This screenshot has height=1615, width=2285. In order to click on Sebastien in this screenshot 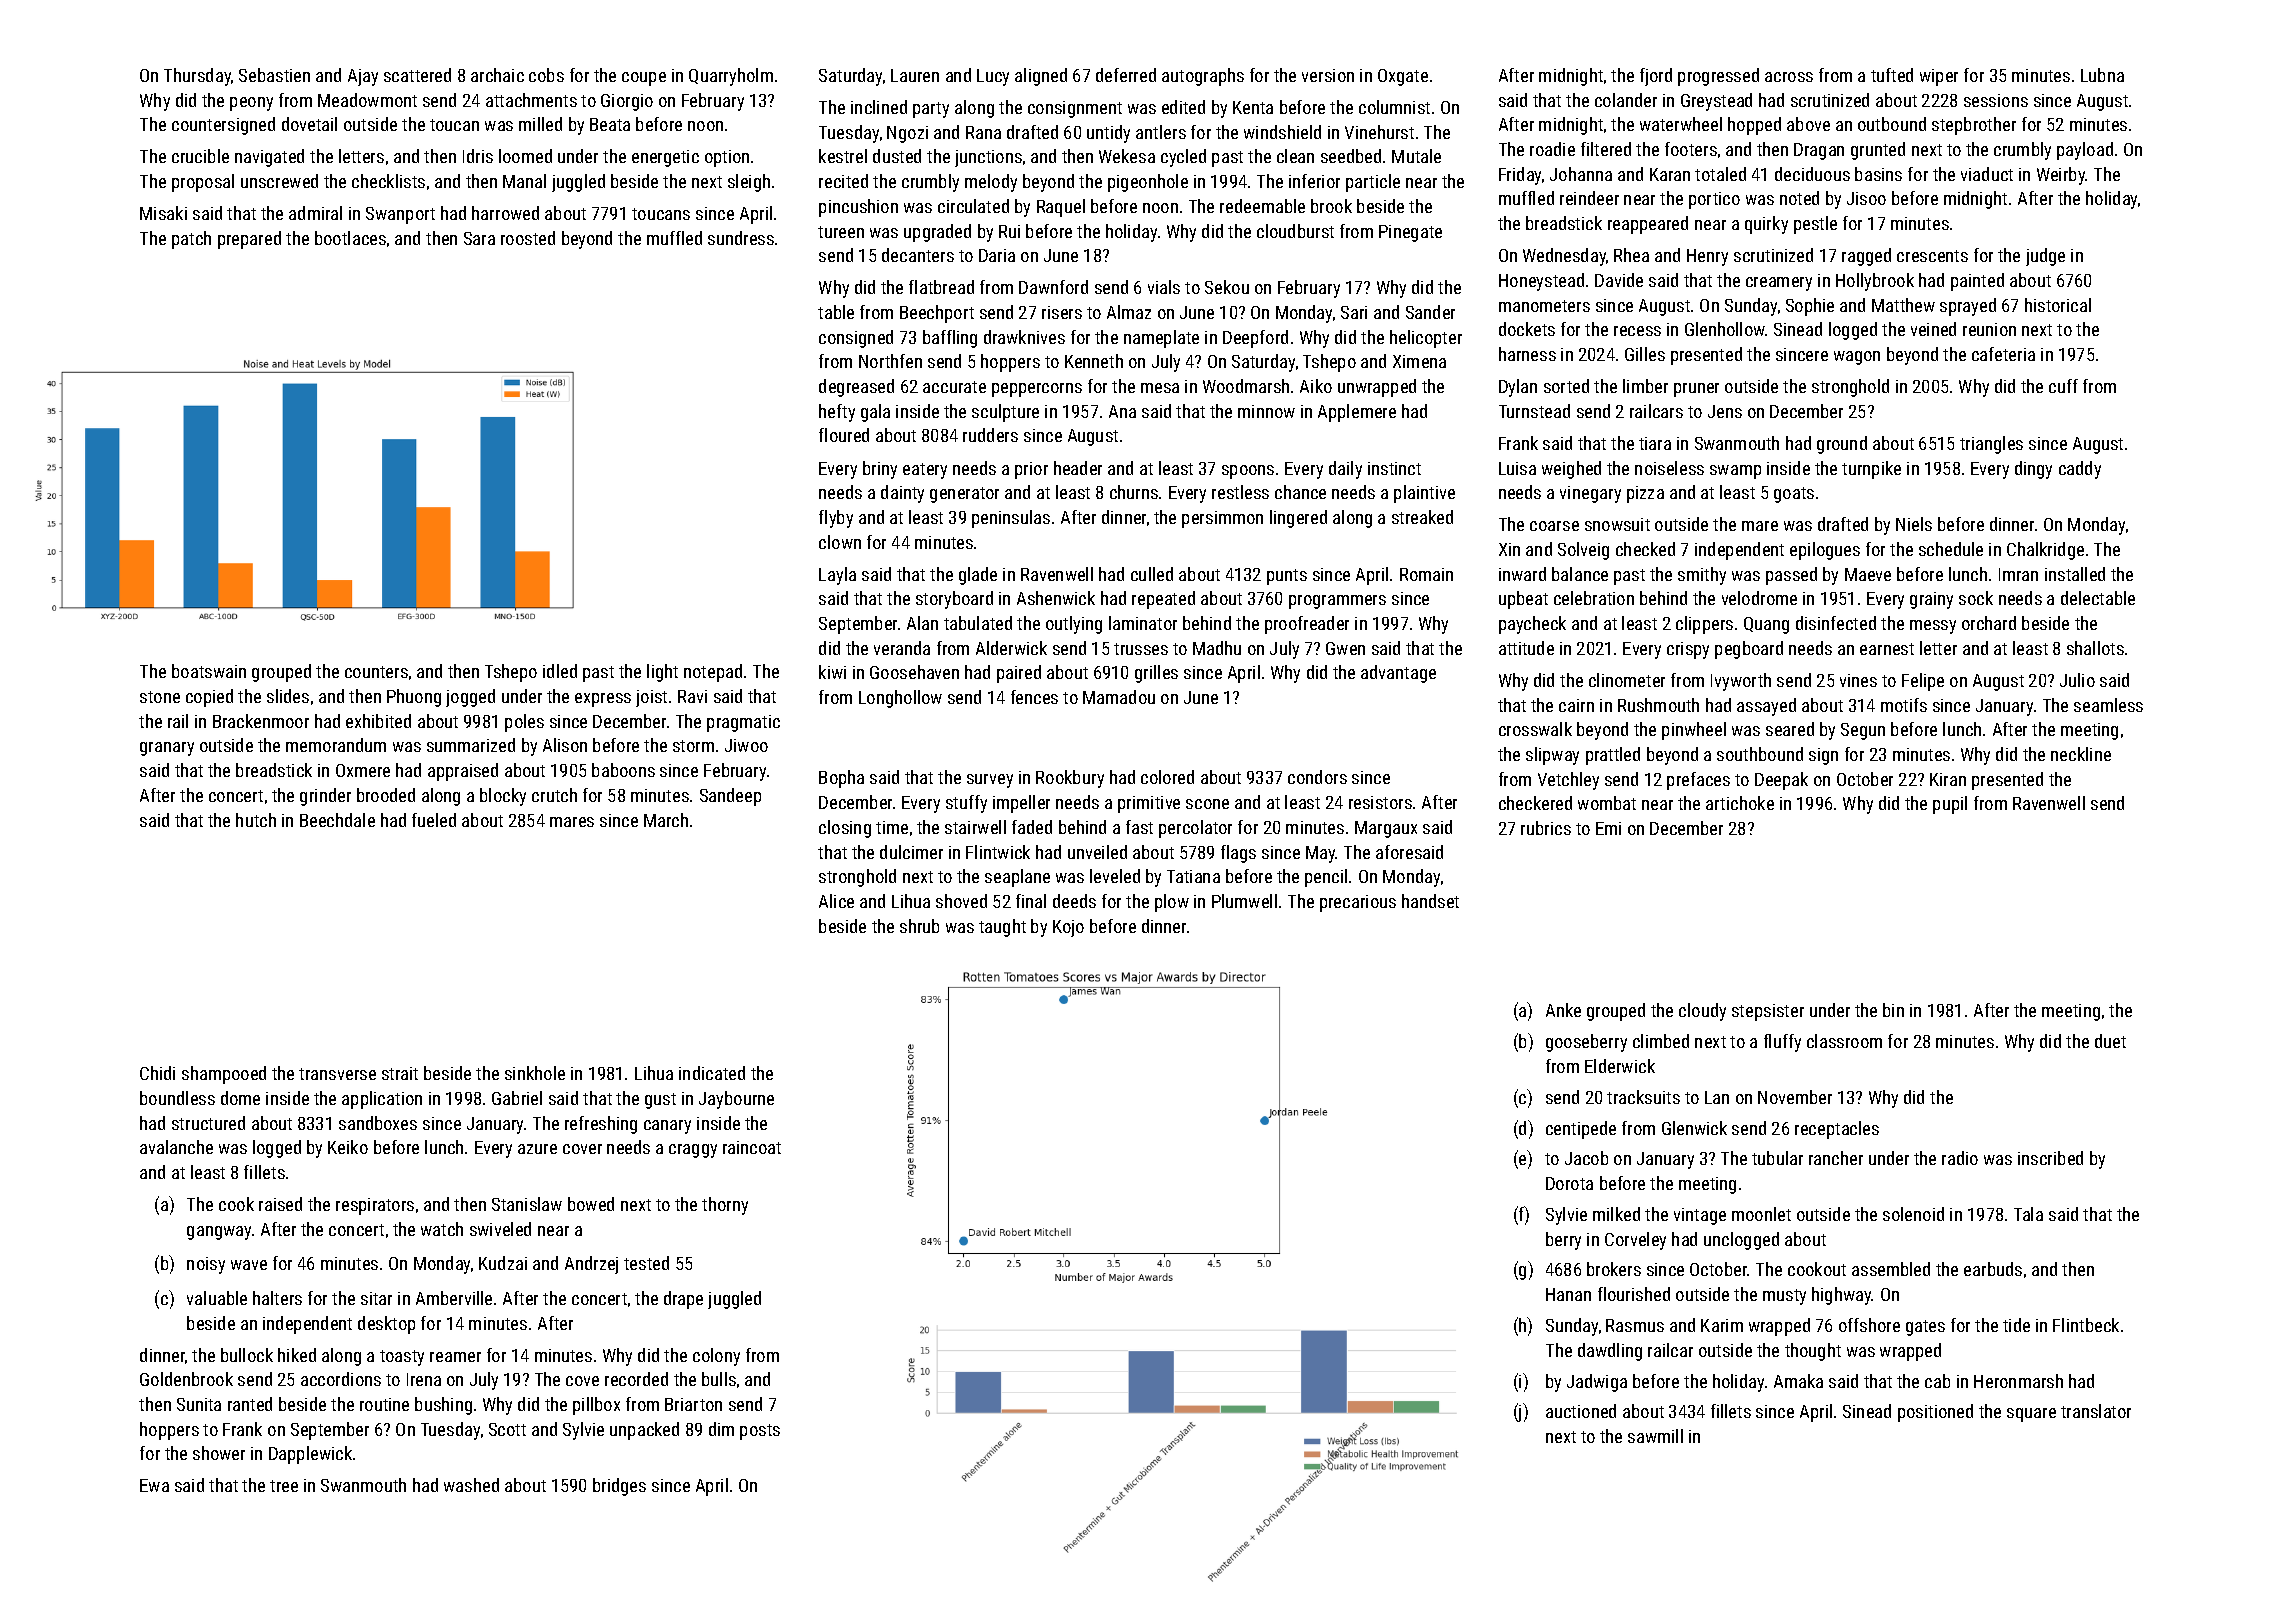, I will do `click(274, 75)`.
